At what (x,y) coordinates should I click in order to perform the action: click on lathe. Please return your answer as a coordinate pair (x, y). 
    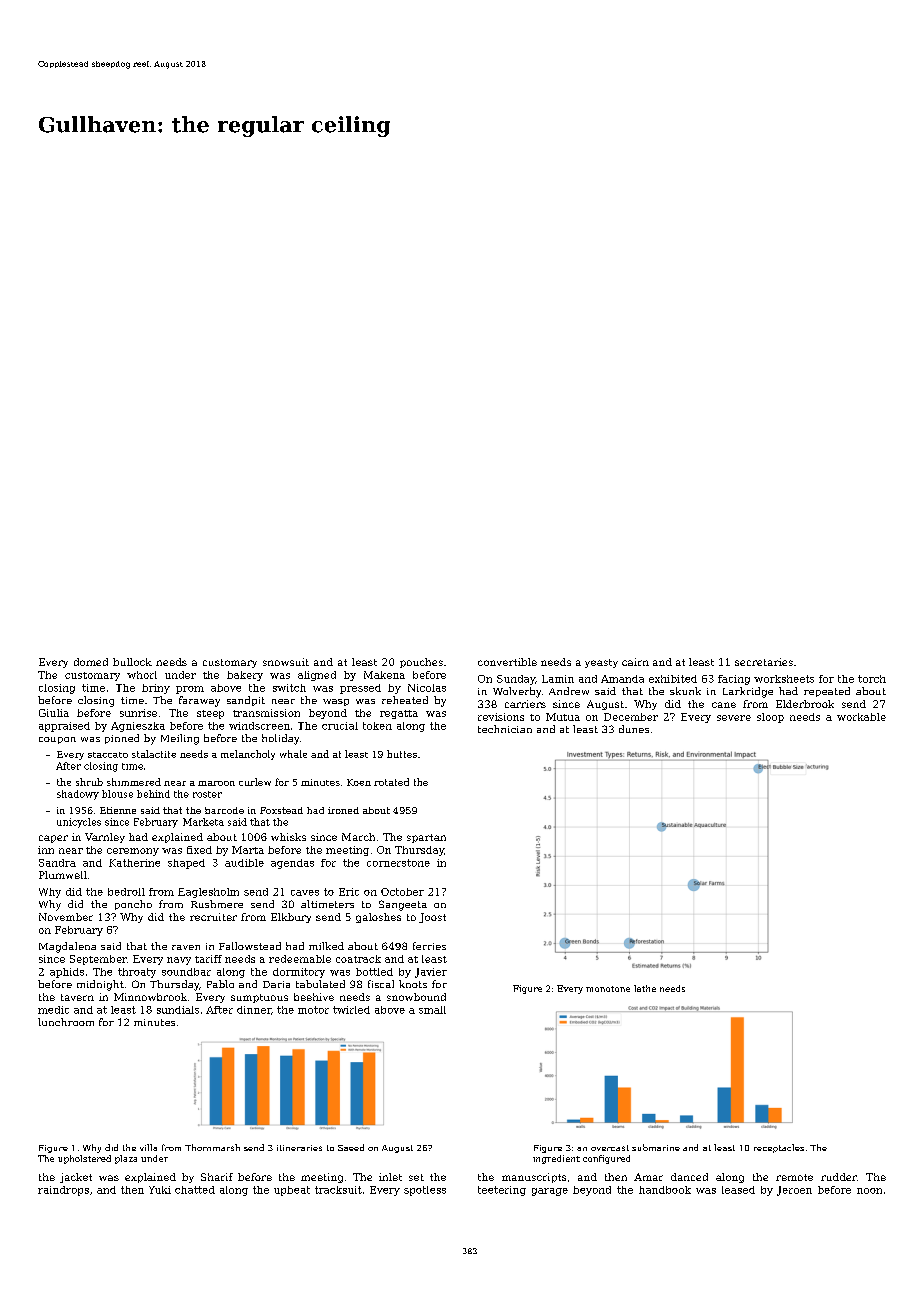
    Looking at the image, I should click on (645, 988).
